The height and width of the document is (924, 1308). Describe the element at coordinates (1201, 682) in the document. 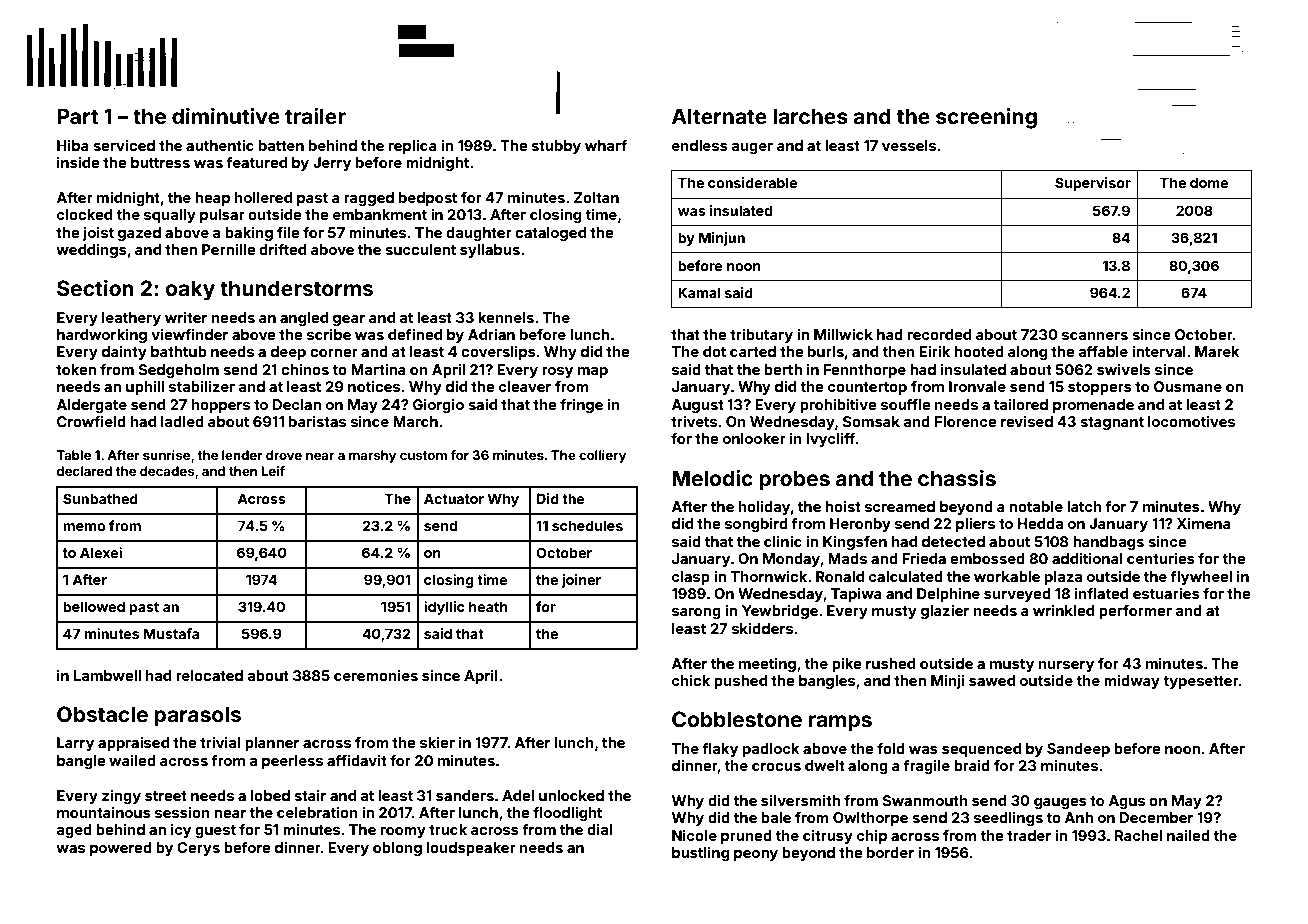

I see `typesetter` at that location.
